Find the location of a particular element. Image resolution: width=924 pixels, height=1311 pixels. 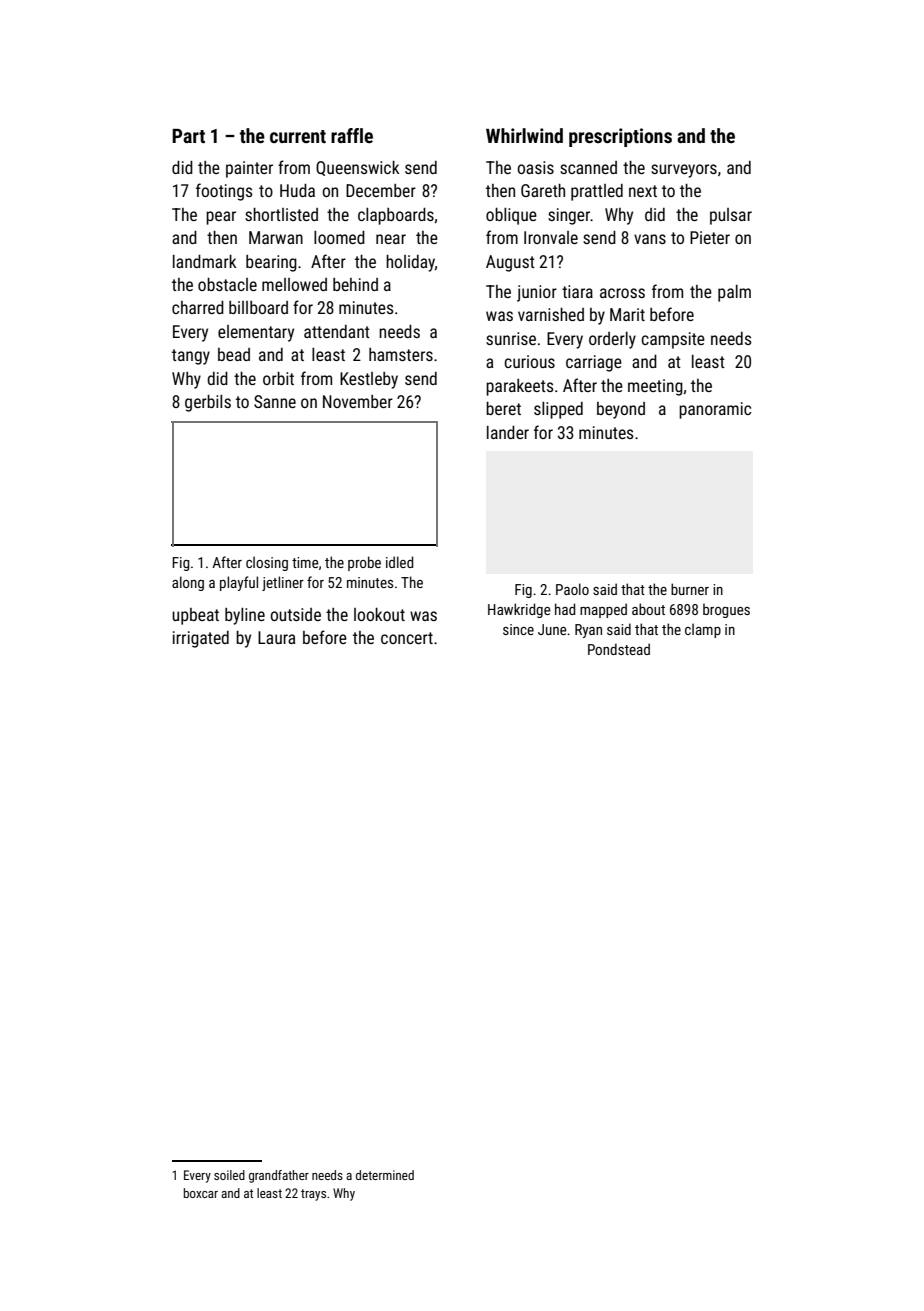

raffle is located at coordinates (352, 135).
